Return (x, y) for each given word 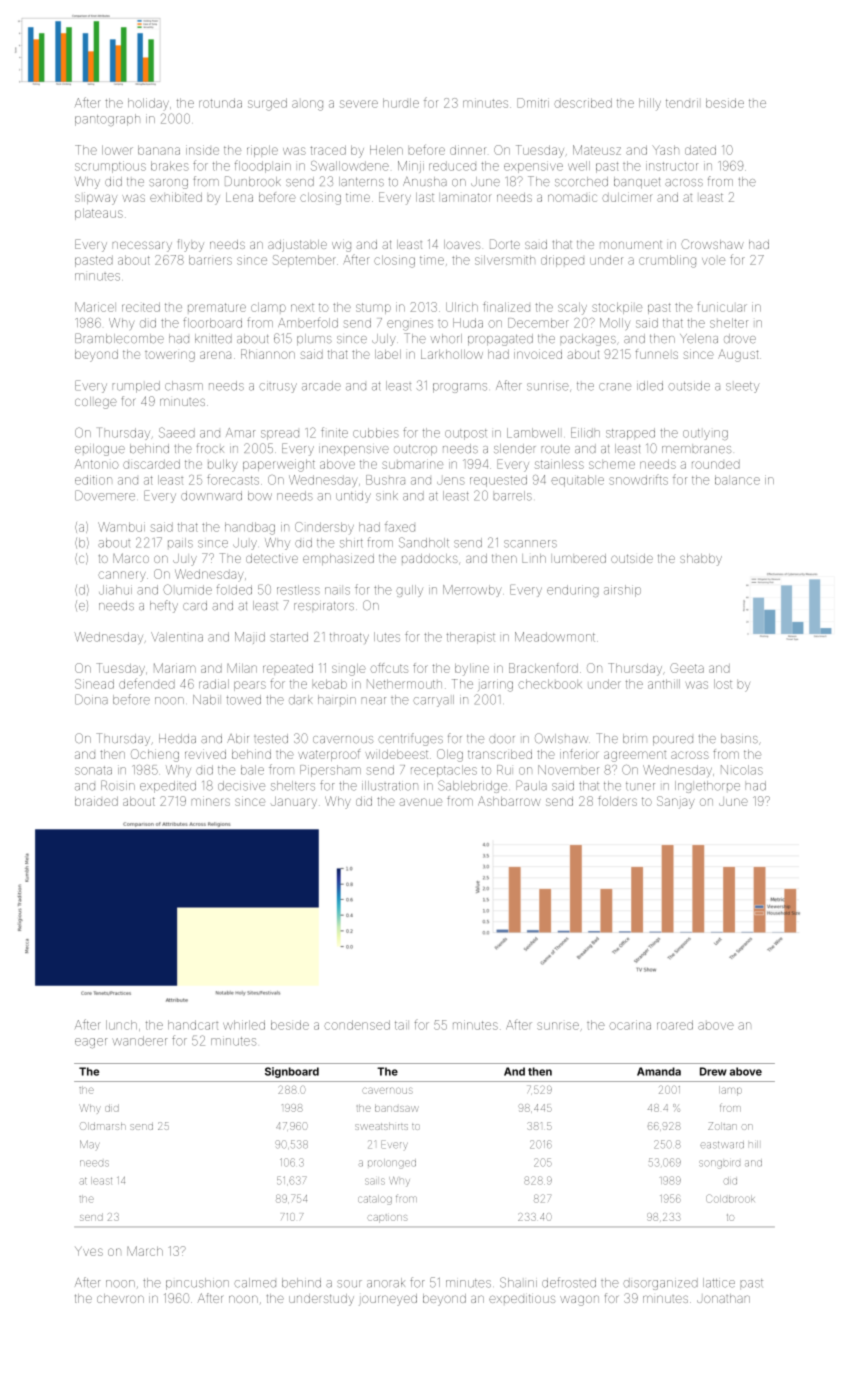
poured (673, 740)
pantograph (107, 120)
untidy (353, 497)
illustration (390, 786)
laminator (466, 197)
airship (622, 591)
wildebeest (396, 754)
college (96, 403)
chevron (120, 1298)
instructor (672, 166)
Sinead (94, 684)
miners (211, 801)
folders (617, 801)
